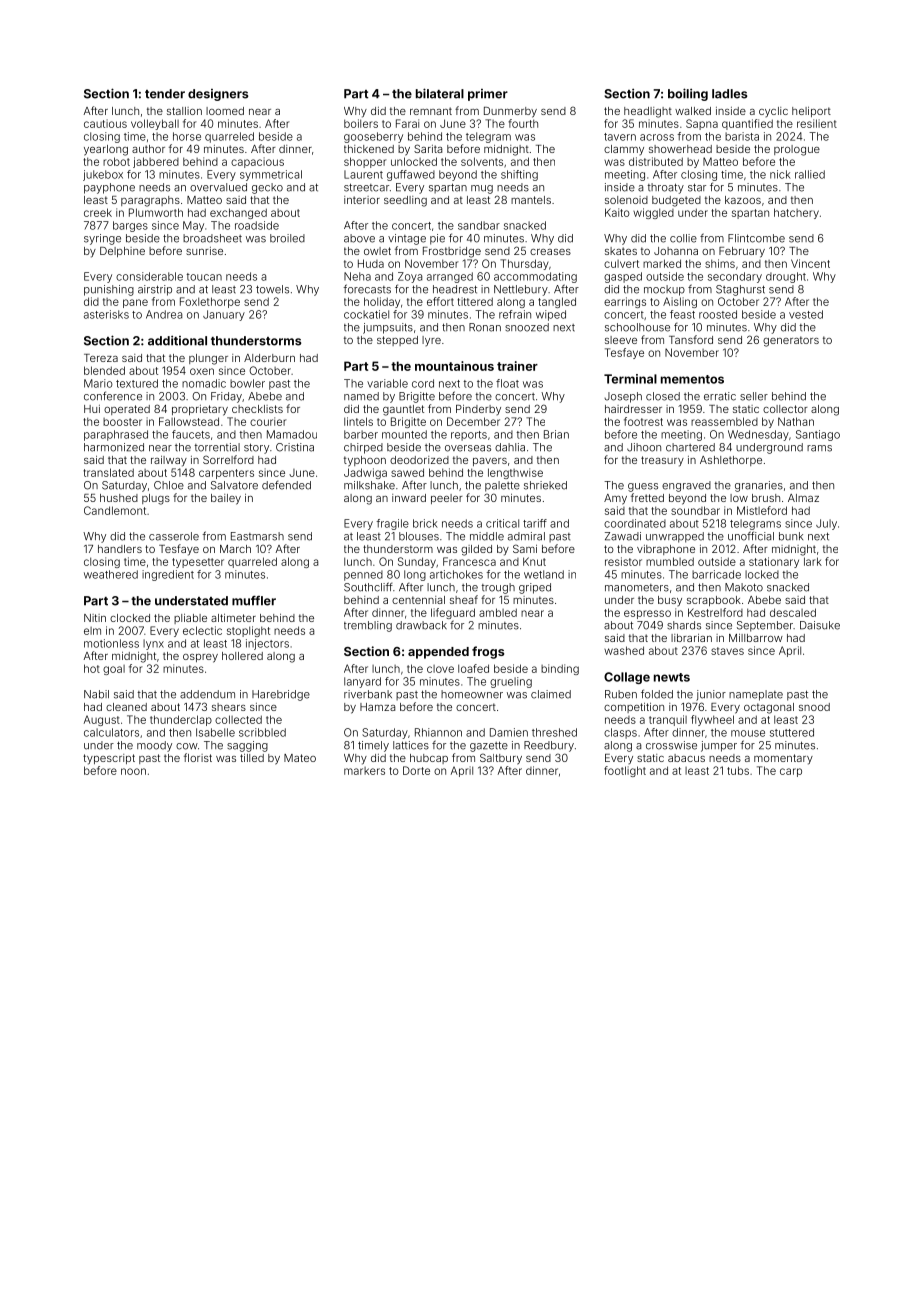 This document has height=1308, width=924. What do you see at coordinates (388, 328) in the document?
I see `jumpsuits` at bounding box center [388, 328].
